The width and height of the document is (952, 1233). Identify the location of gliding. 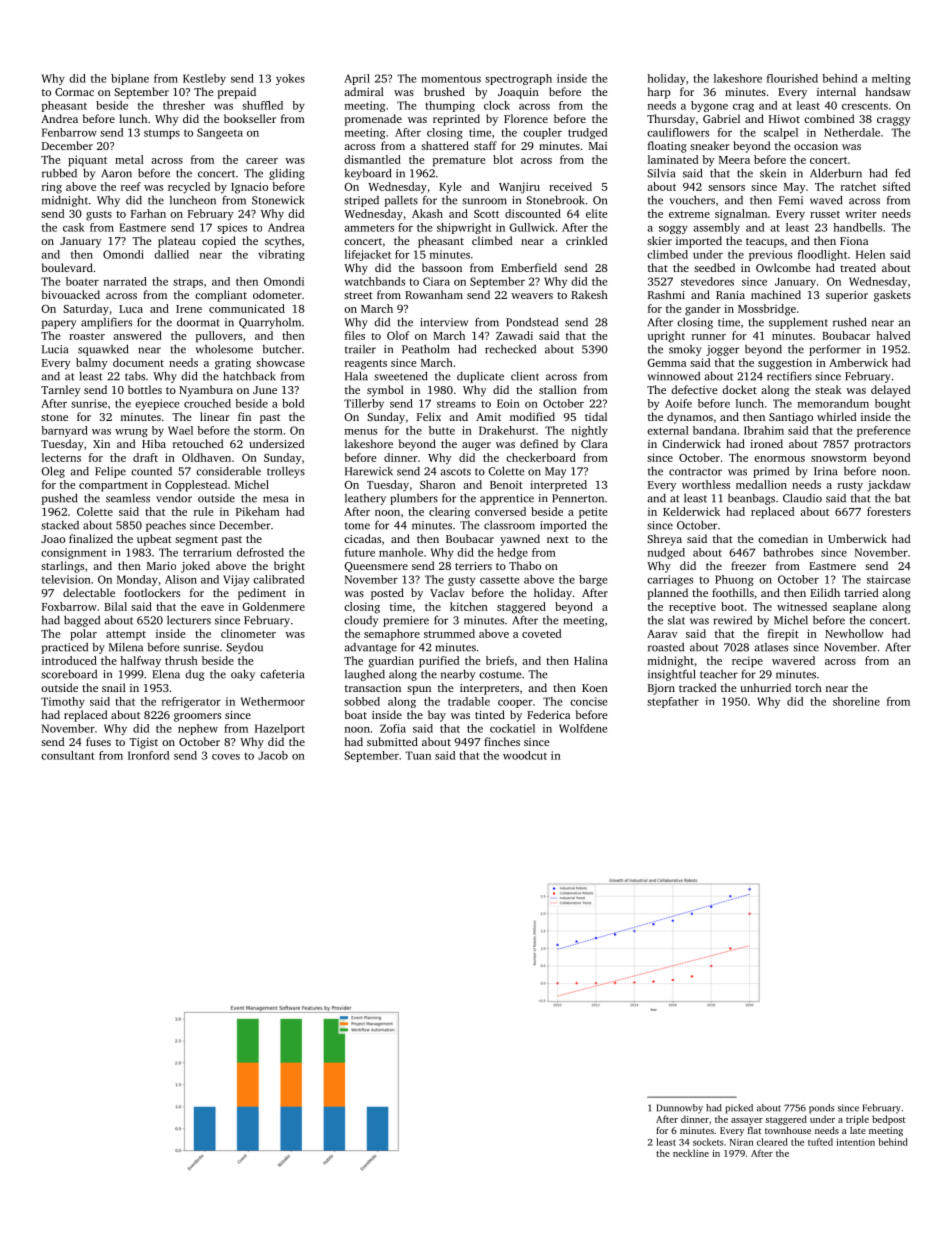
(287, 174).
